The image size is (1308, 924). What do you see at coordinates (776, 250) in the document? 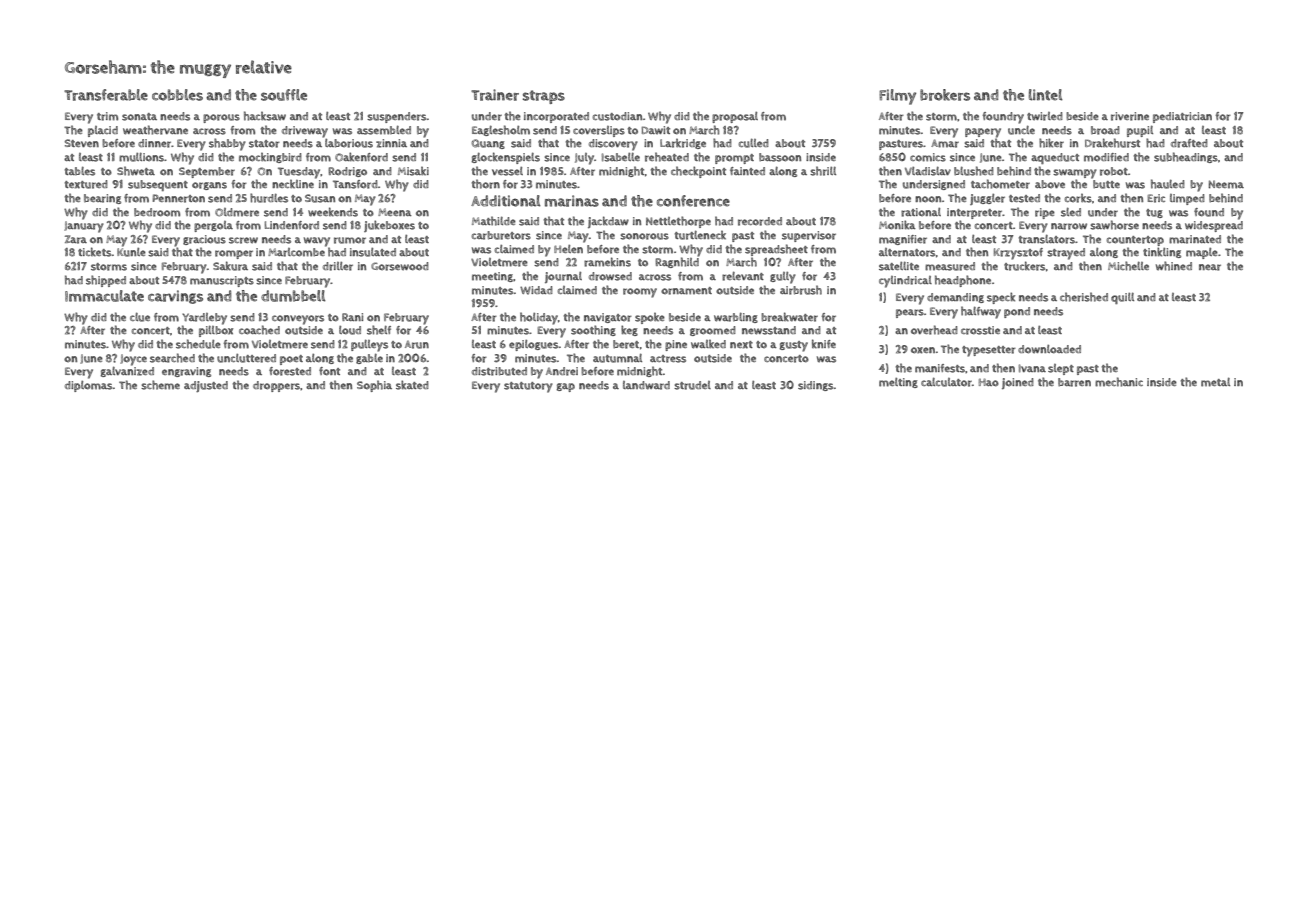
I see `spreadsheet` at bounding box center [776, 250].
